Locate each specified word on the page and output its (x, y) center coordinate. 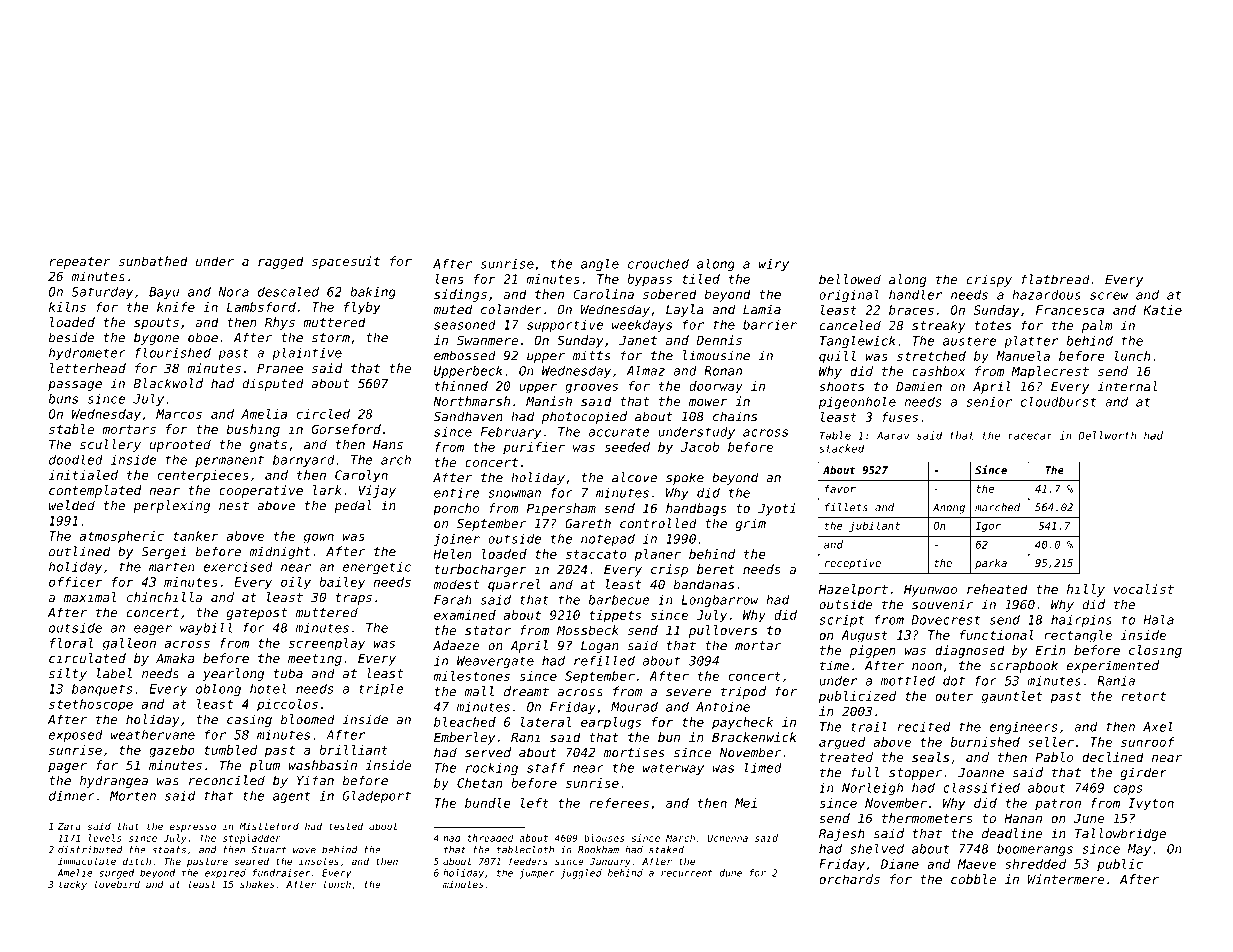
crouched (658, 264)
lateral (546, 722)
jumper (537, 874)
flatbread (1055, 279)
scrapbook (1024, 666)
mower (708, 402)
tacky (73, 885)
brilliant (353, 750)
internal (1127, 386)
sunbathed (153, 261)
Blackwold (168, 383)
